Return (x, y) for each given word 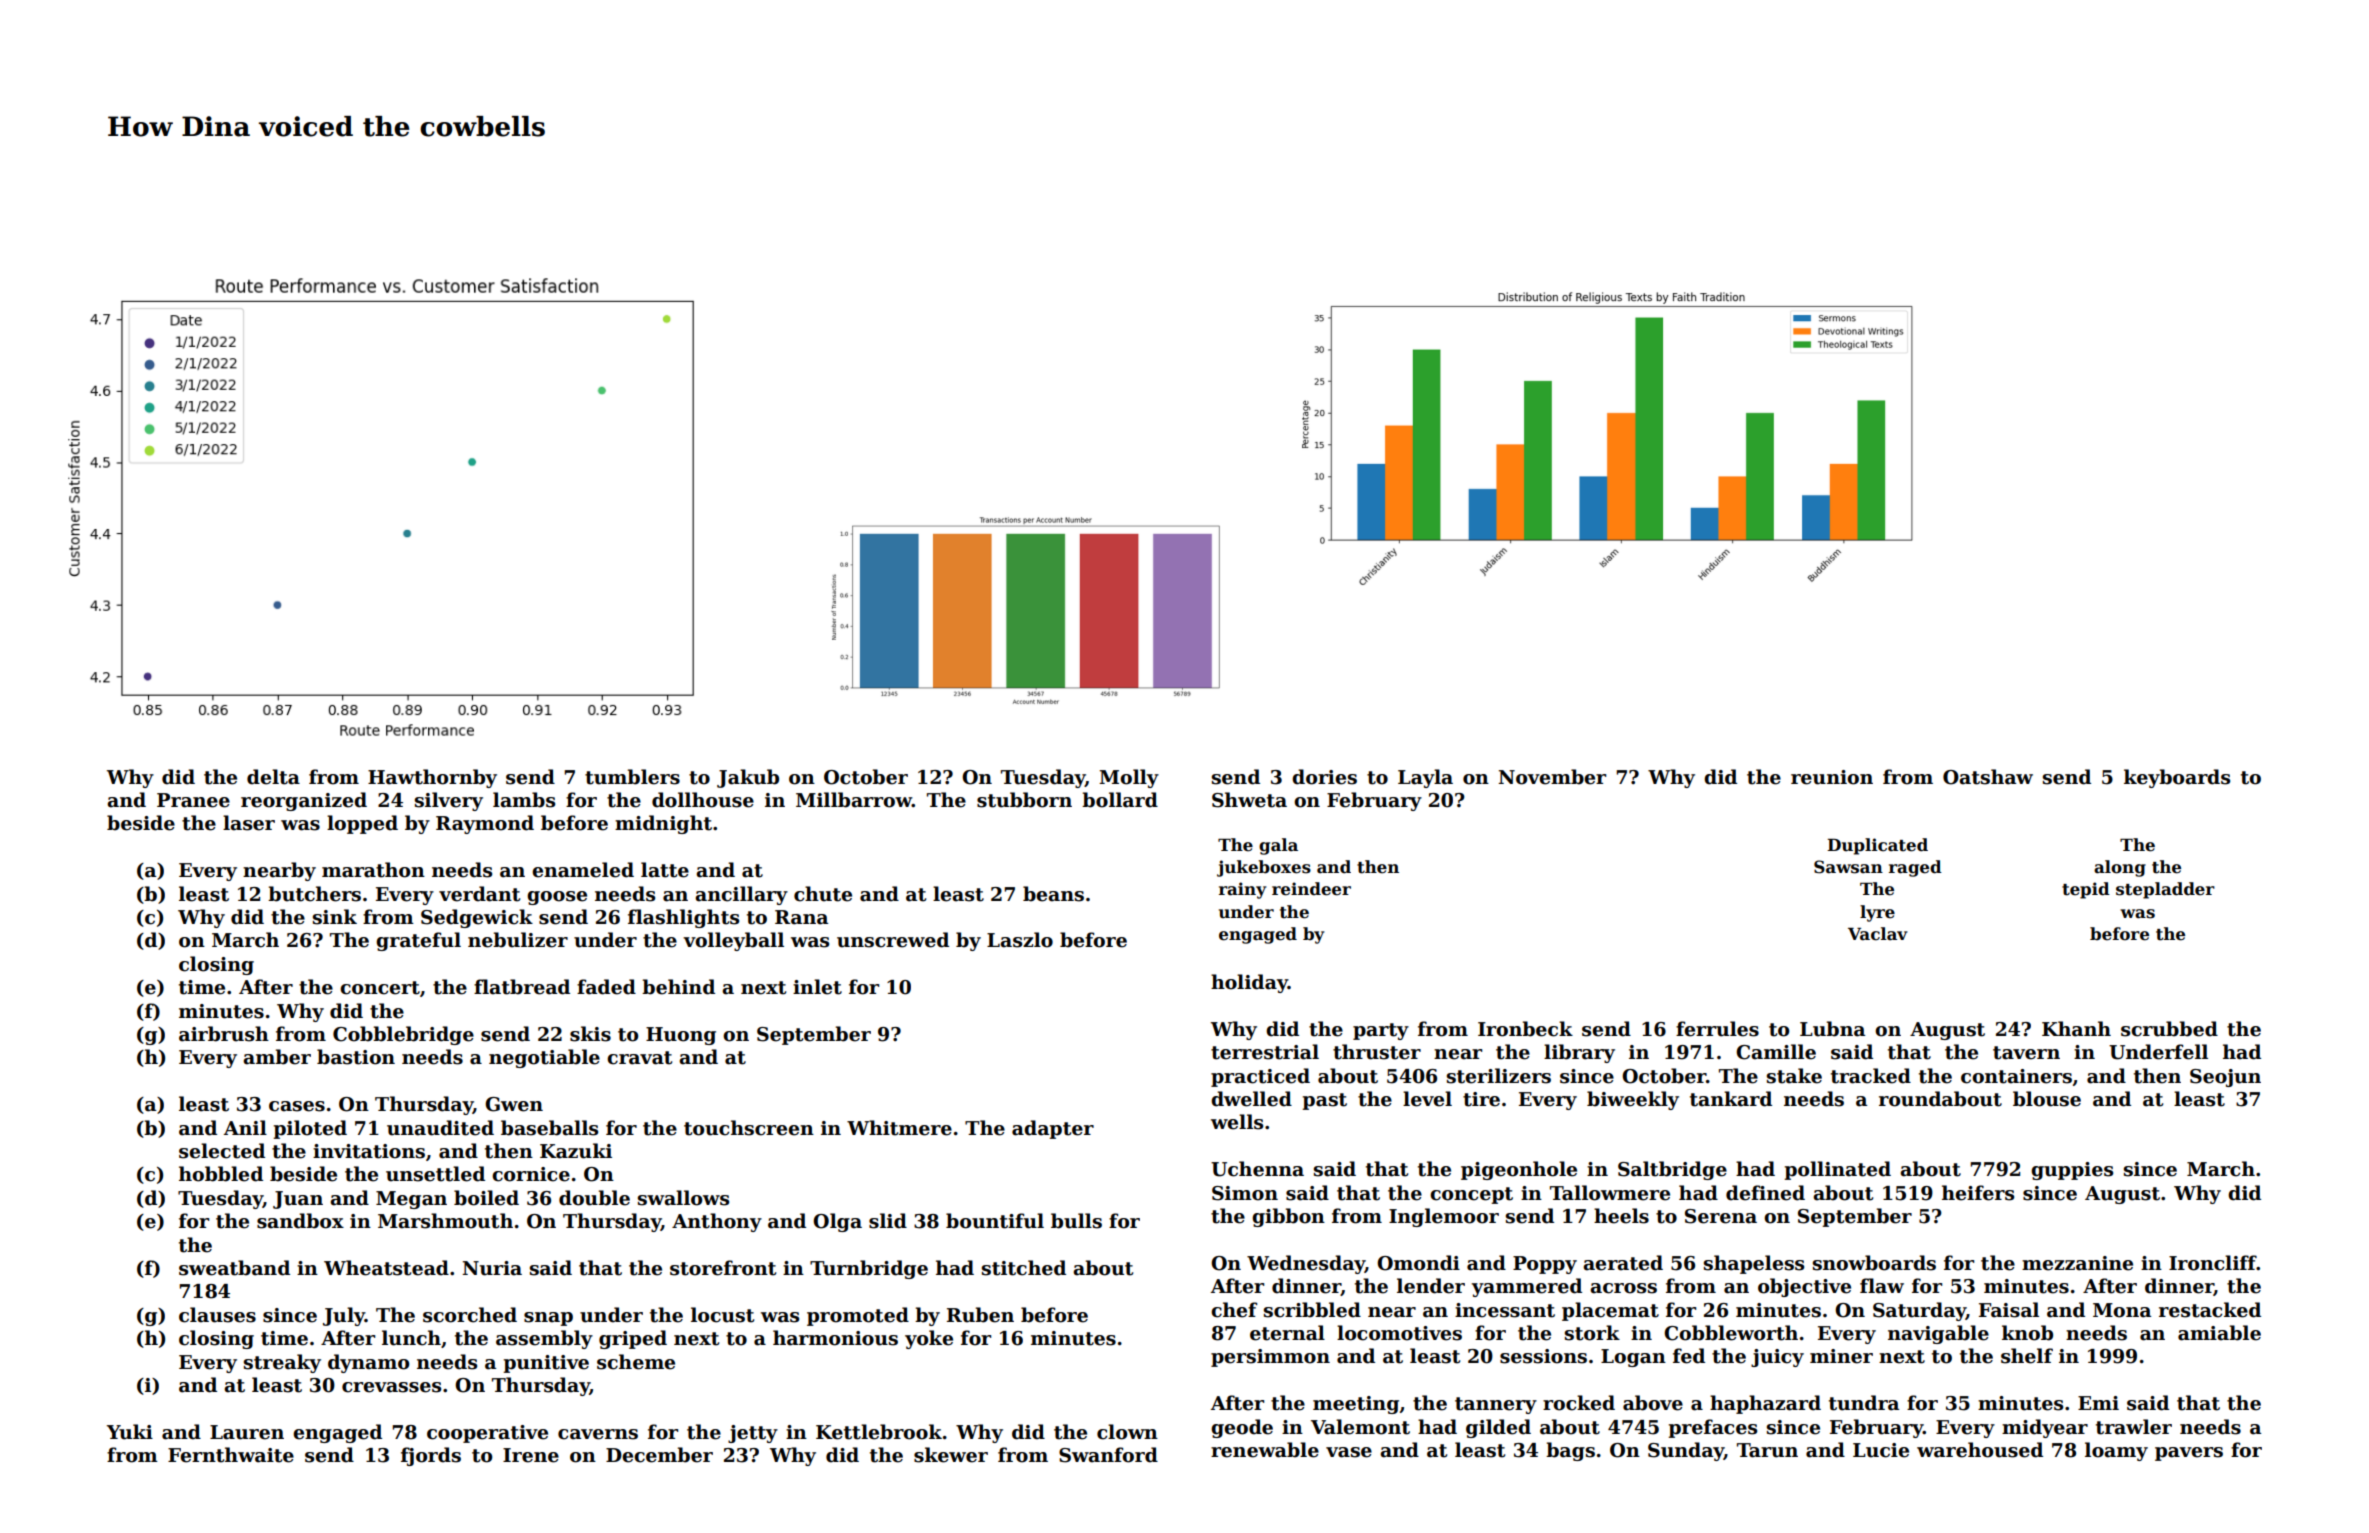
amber (277, 1057)
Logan (1633, 1358)
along (2120, 868)
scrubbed (2169, 1029)
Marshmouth (445, 1221)
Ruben (980, 1315)
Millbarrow (854, 800)
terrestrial (1265, 1052)
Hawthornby (432, 778)
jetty (753, 1434)
